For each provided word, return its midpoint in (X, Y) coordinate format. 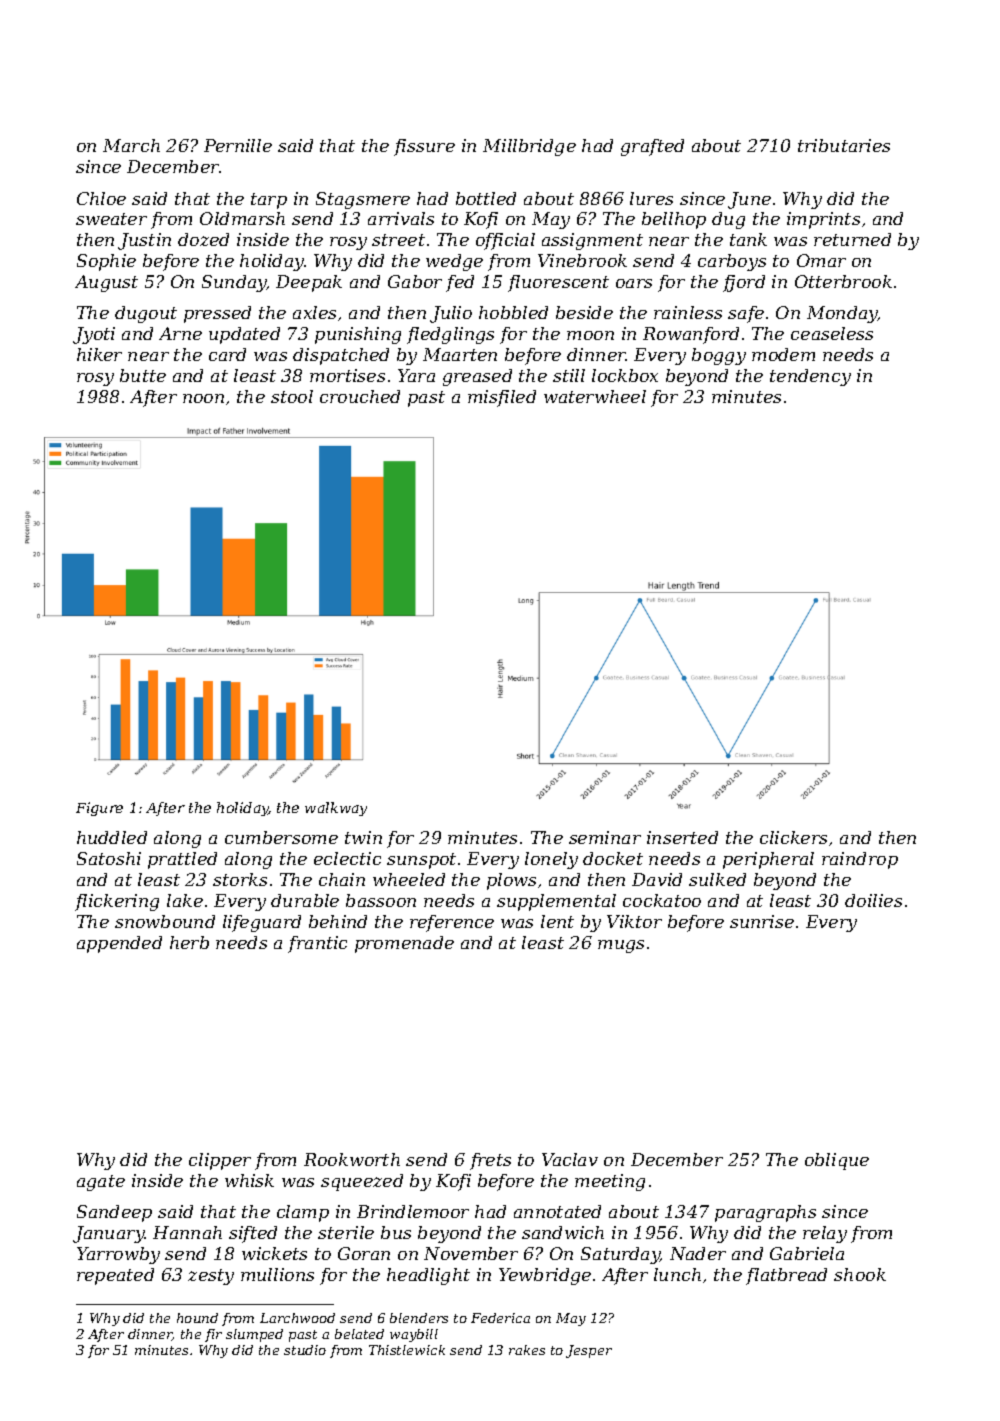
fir (213, 1335)
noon (203, 398)
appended (119, 944)
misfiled (502, 398)
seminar (605, 837)
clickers (793, 837)
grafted (652, 147)
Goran (364, 1253)
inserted (682, 837)
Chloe (101, 198)
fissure (424, 147)
